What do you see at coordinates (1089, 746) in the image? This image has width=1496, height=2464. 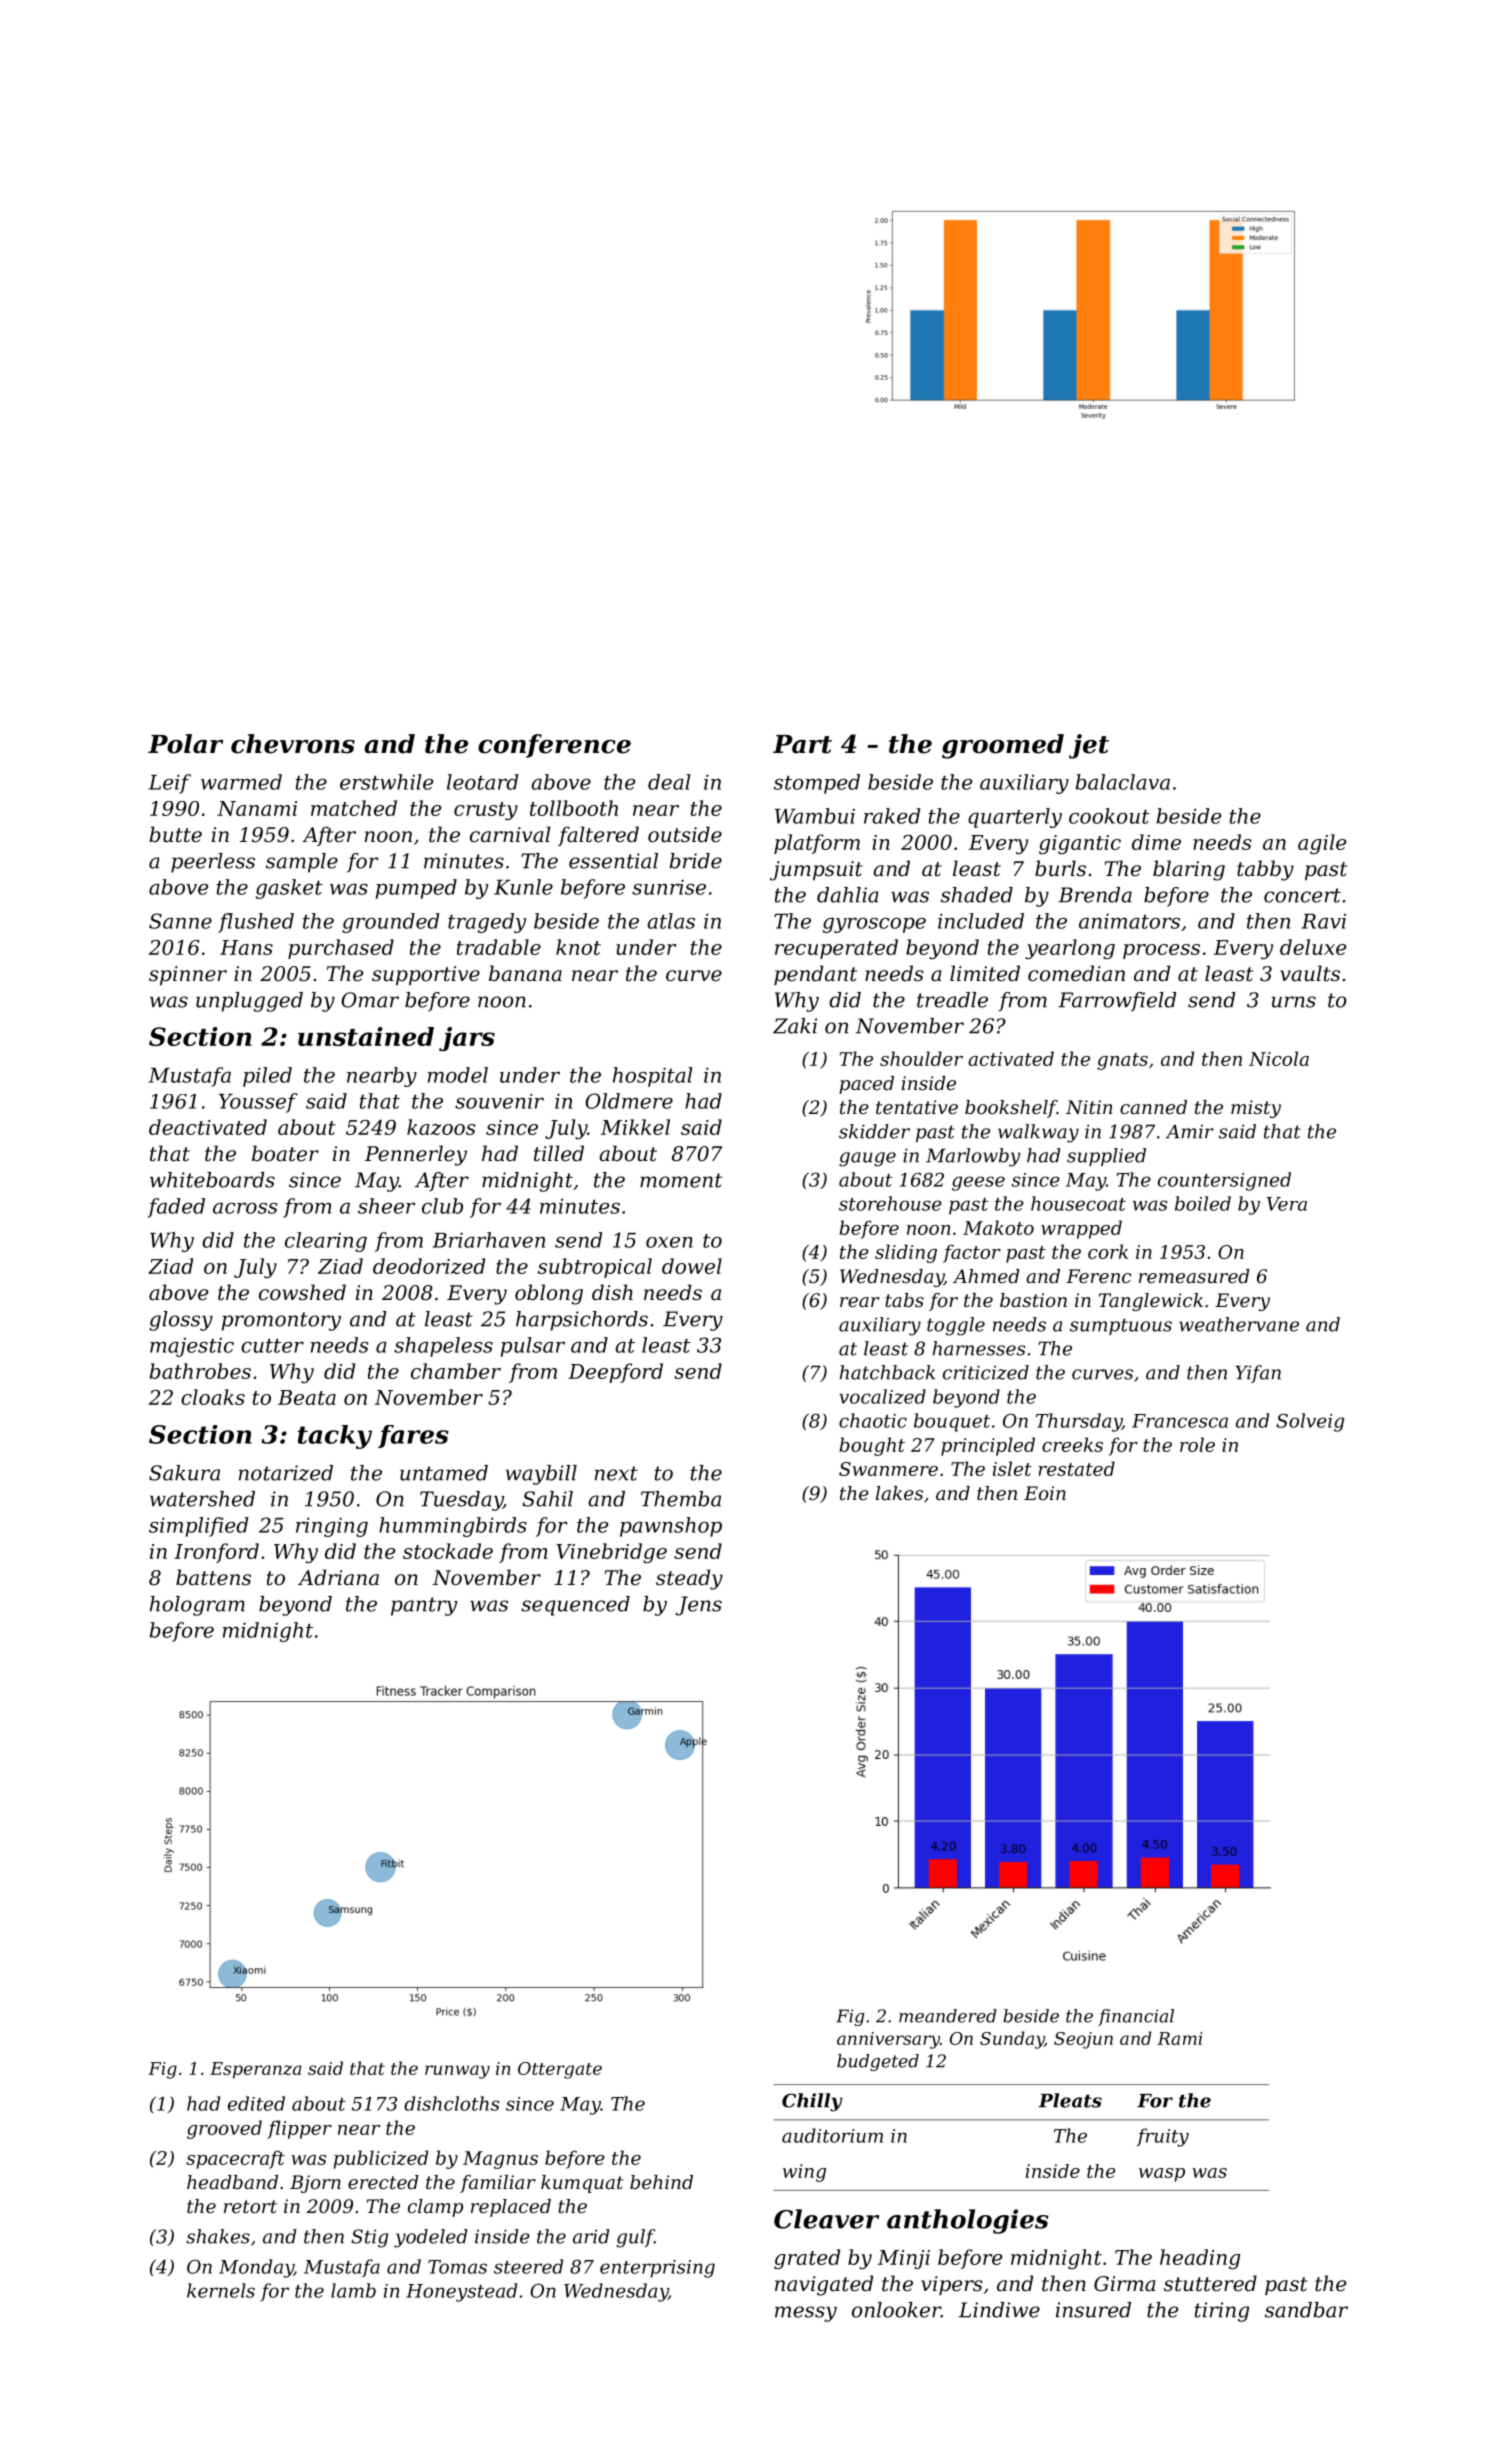 I see `jet` at bounding box center [1089, 746].
